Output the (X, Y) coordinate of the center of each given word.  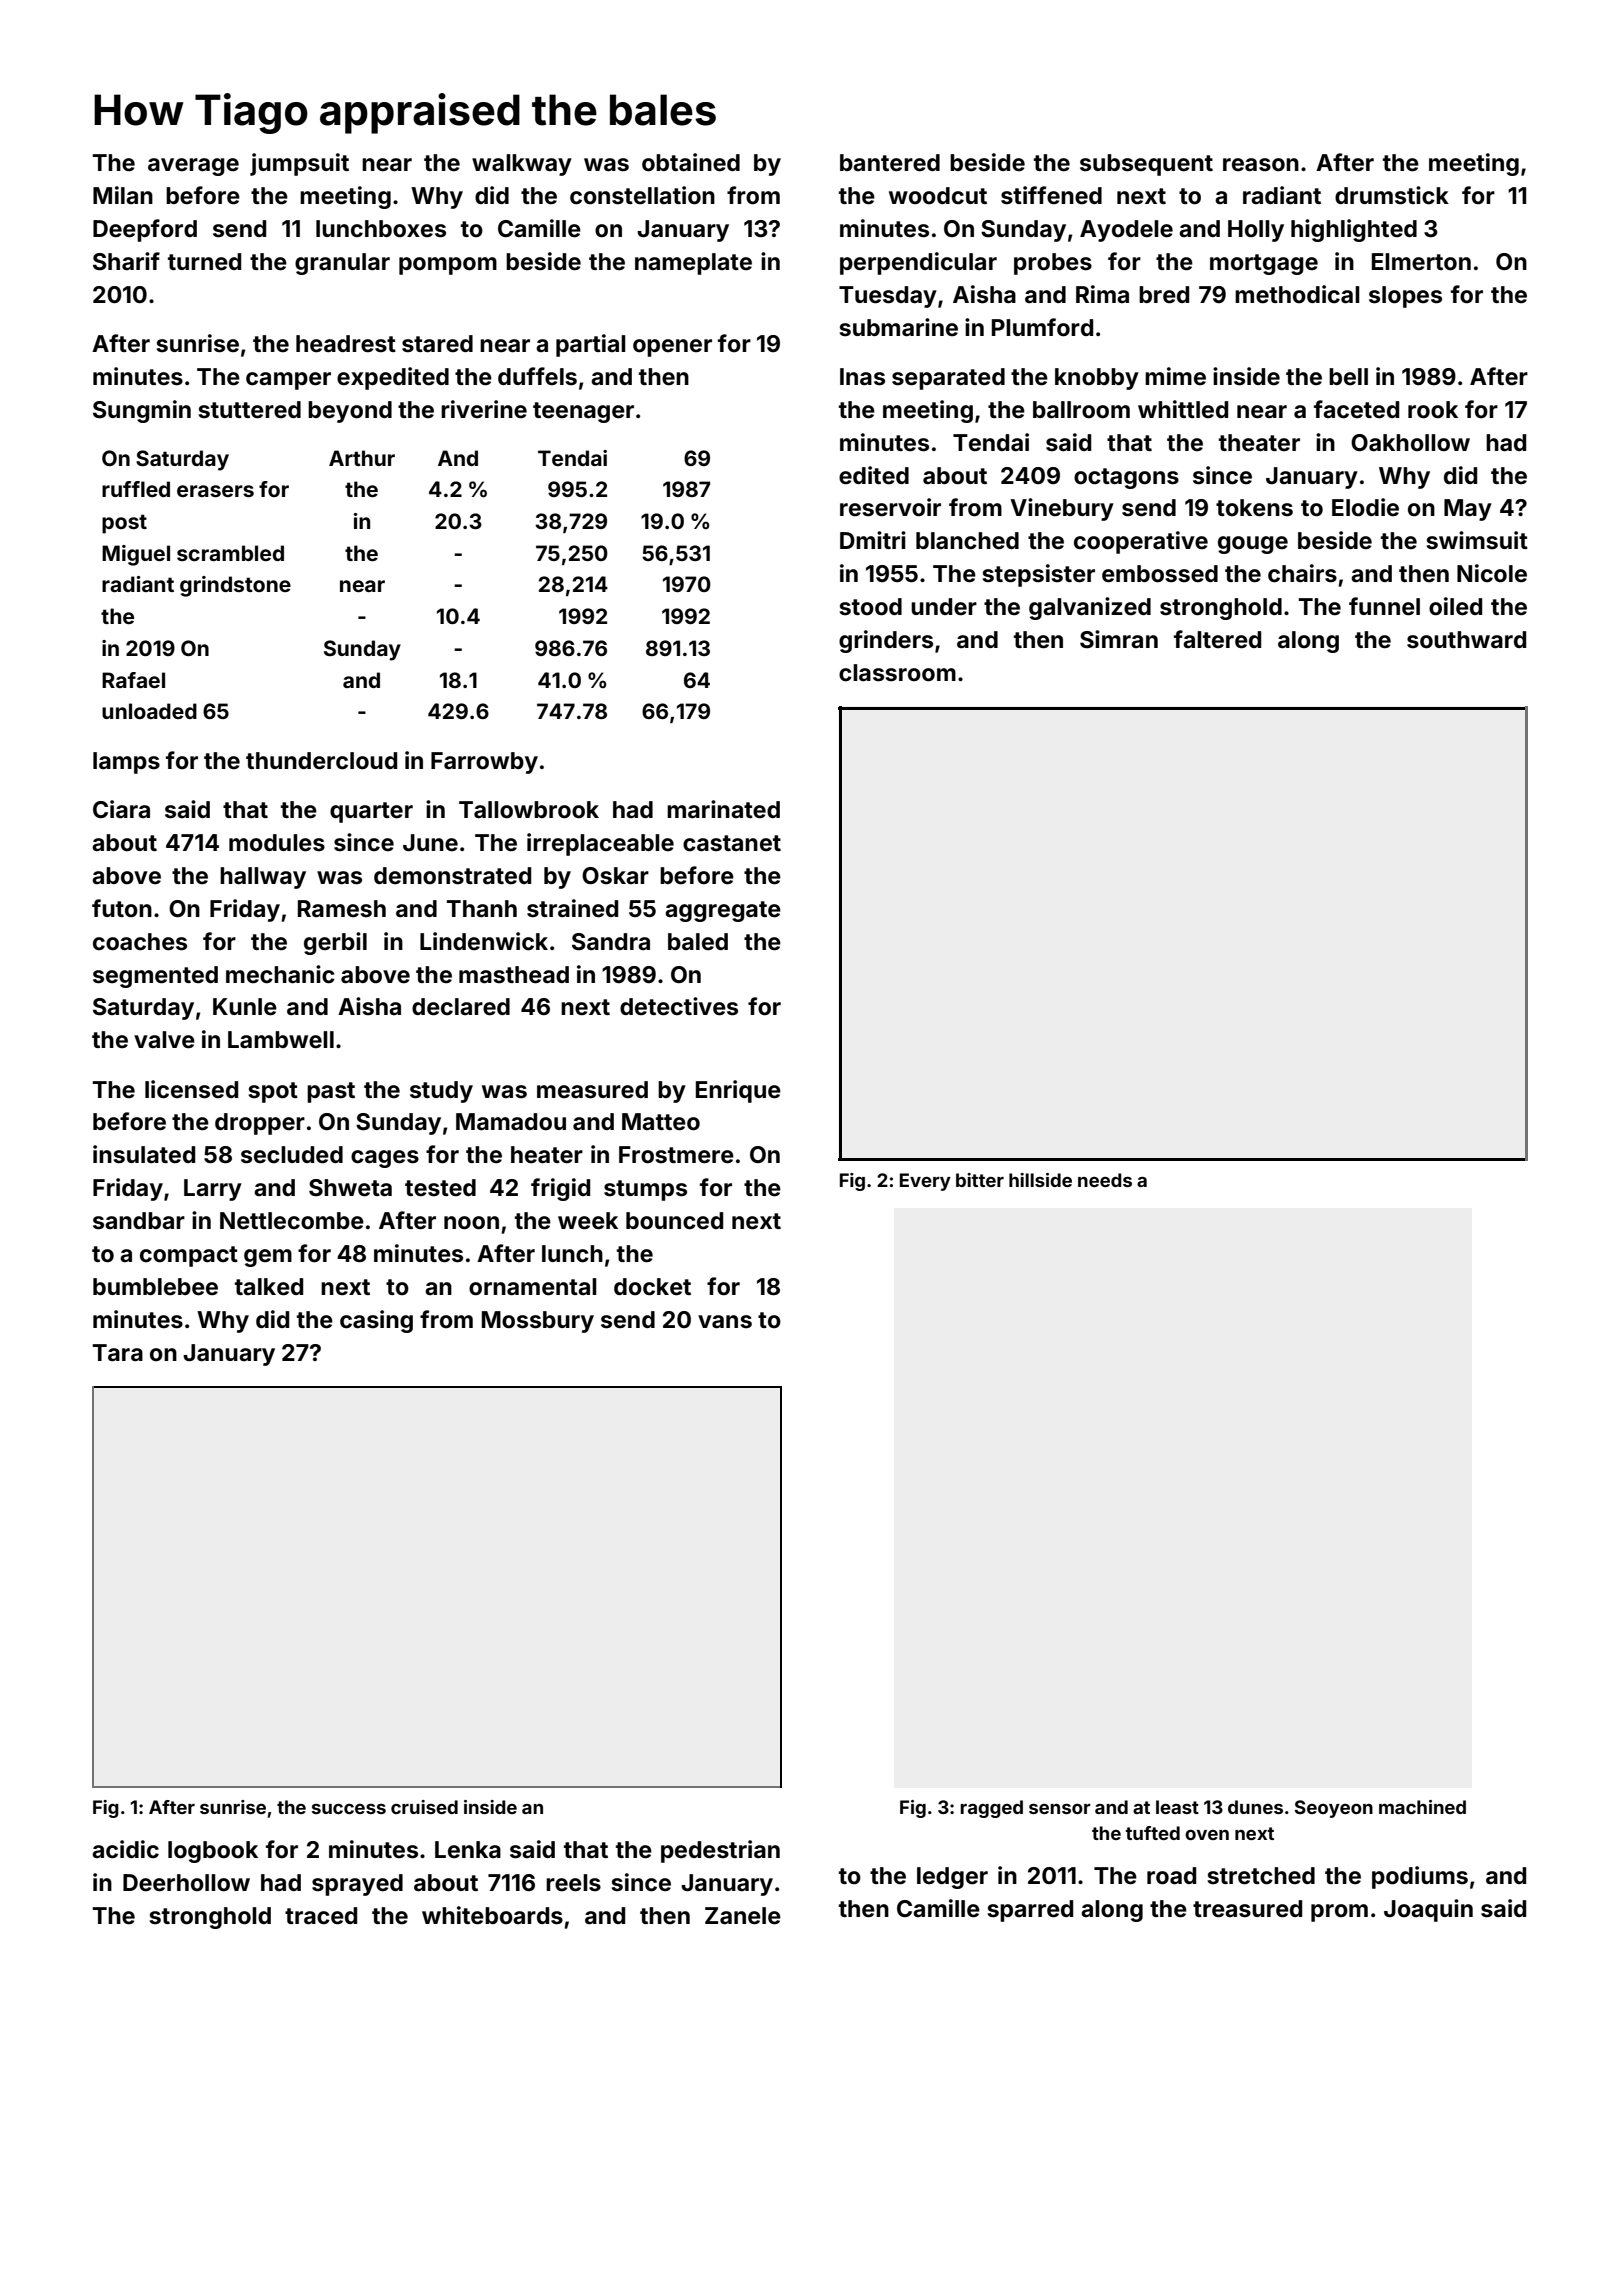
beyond (350, 412)
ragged (991, 1809)
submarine (899, 327)
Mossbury (538, 1322)
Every (925, 1182)
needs (1105, 1180)
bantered (890, 163)
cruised (424, 1807)
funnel (1384, 606)
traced (321, 1916)
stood (871, 607)
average (193, 167)
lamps (126, 763)
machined (1422, 1807)
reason (1261, 165)
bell (1348, 376)
